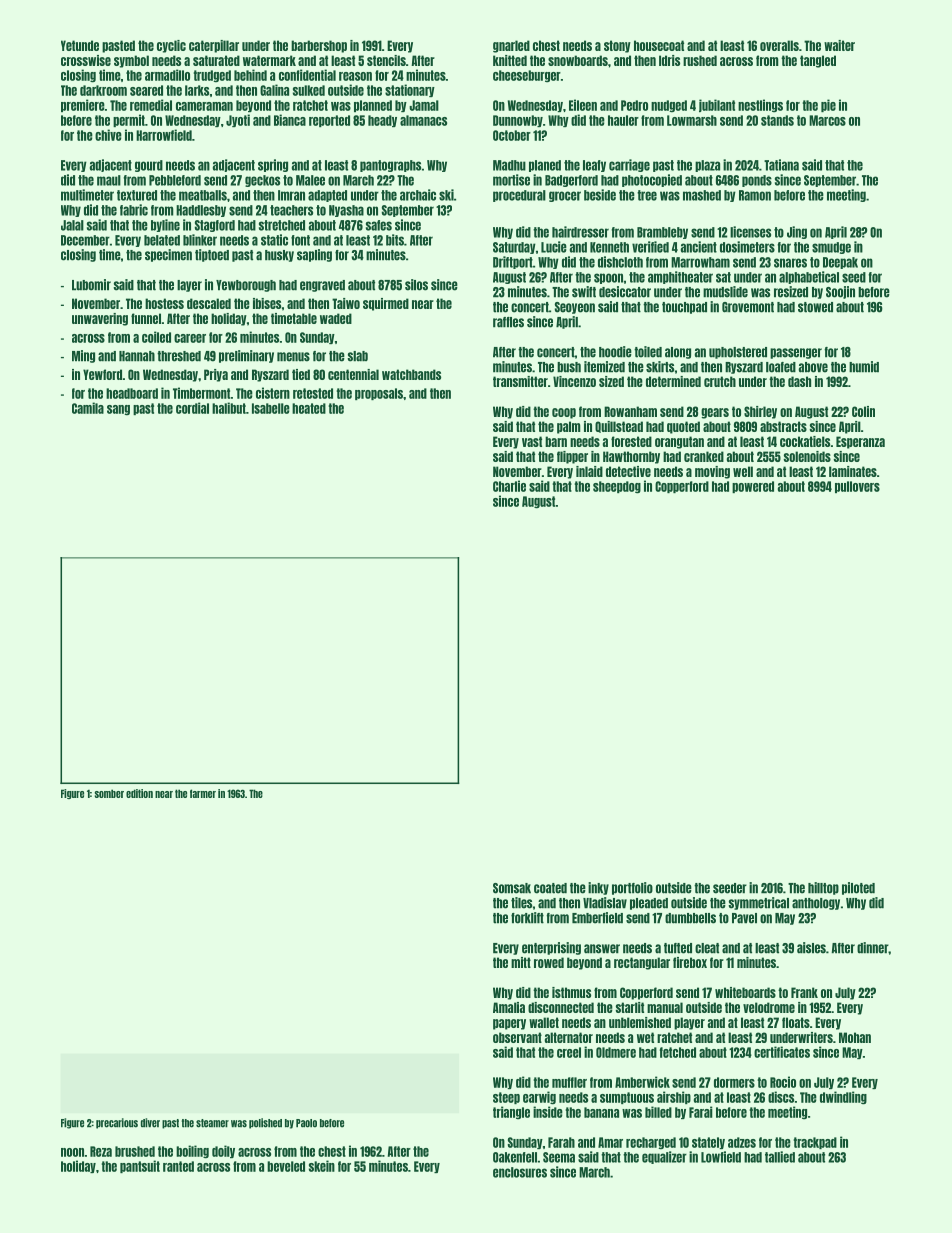 The image size is (952, 1233). Describe the element at coordinates (512, 888) in the screenshot. I see `Somsak` at that location.
